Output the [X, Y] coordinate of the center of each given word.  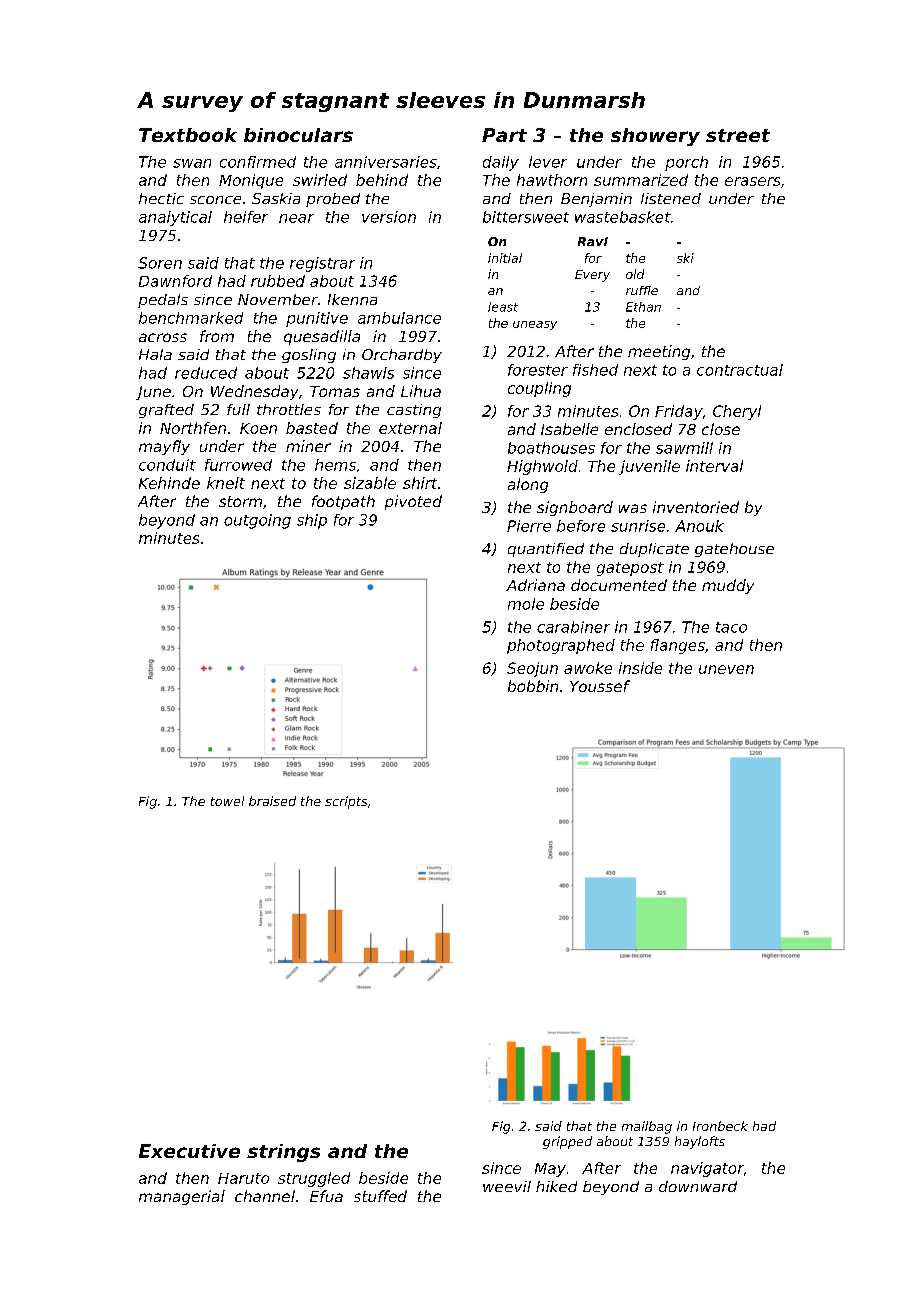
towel [227, 801]
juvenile [649, 467]
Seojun [532, 669]
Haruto [243, 1178]
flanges [678, 646]
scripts [346, 802]
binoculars [298, 135]
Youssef [600, 686]
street [738, 135]
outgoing [257, 521]
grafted [166, 411]
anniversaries [386, 162]
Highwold [542, 467]
